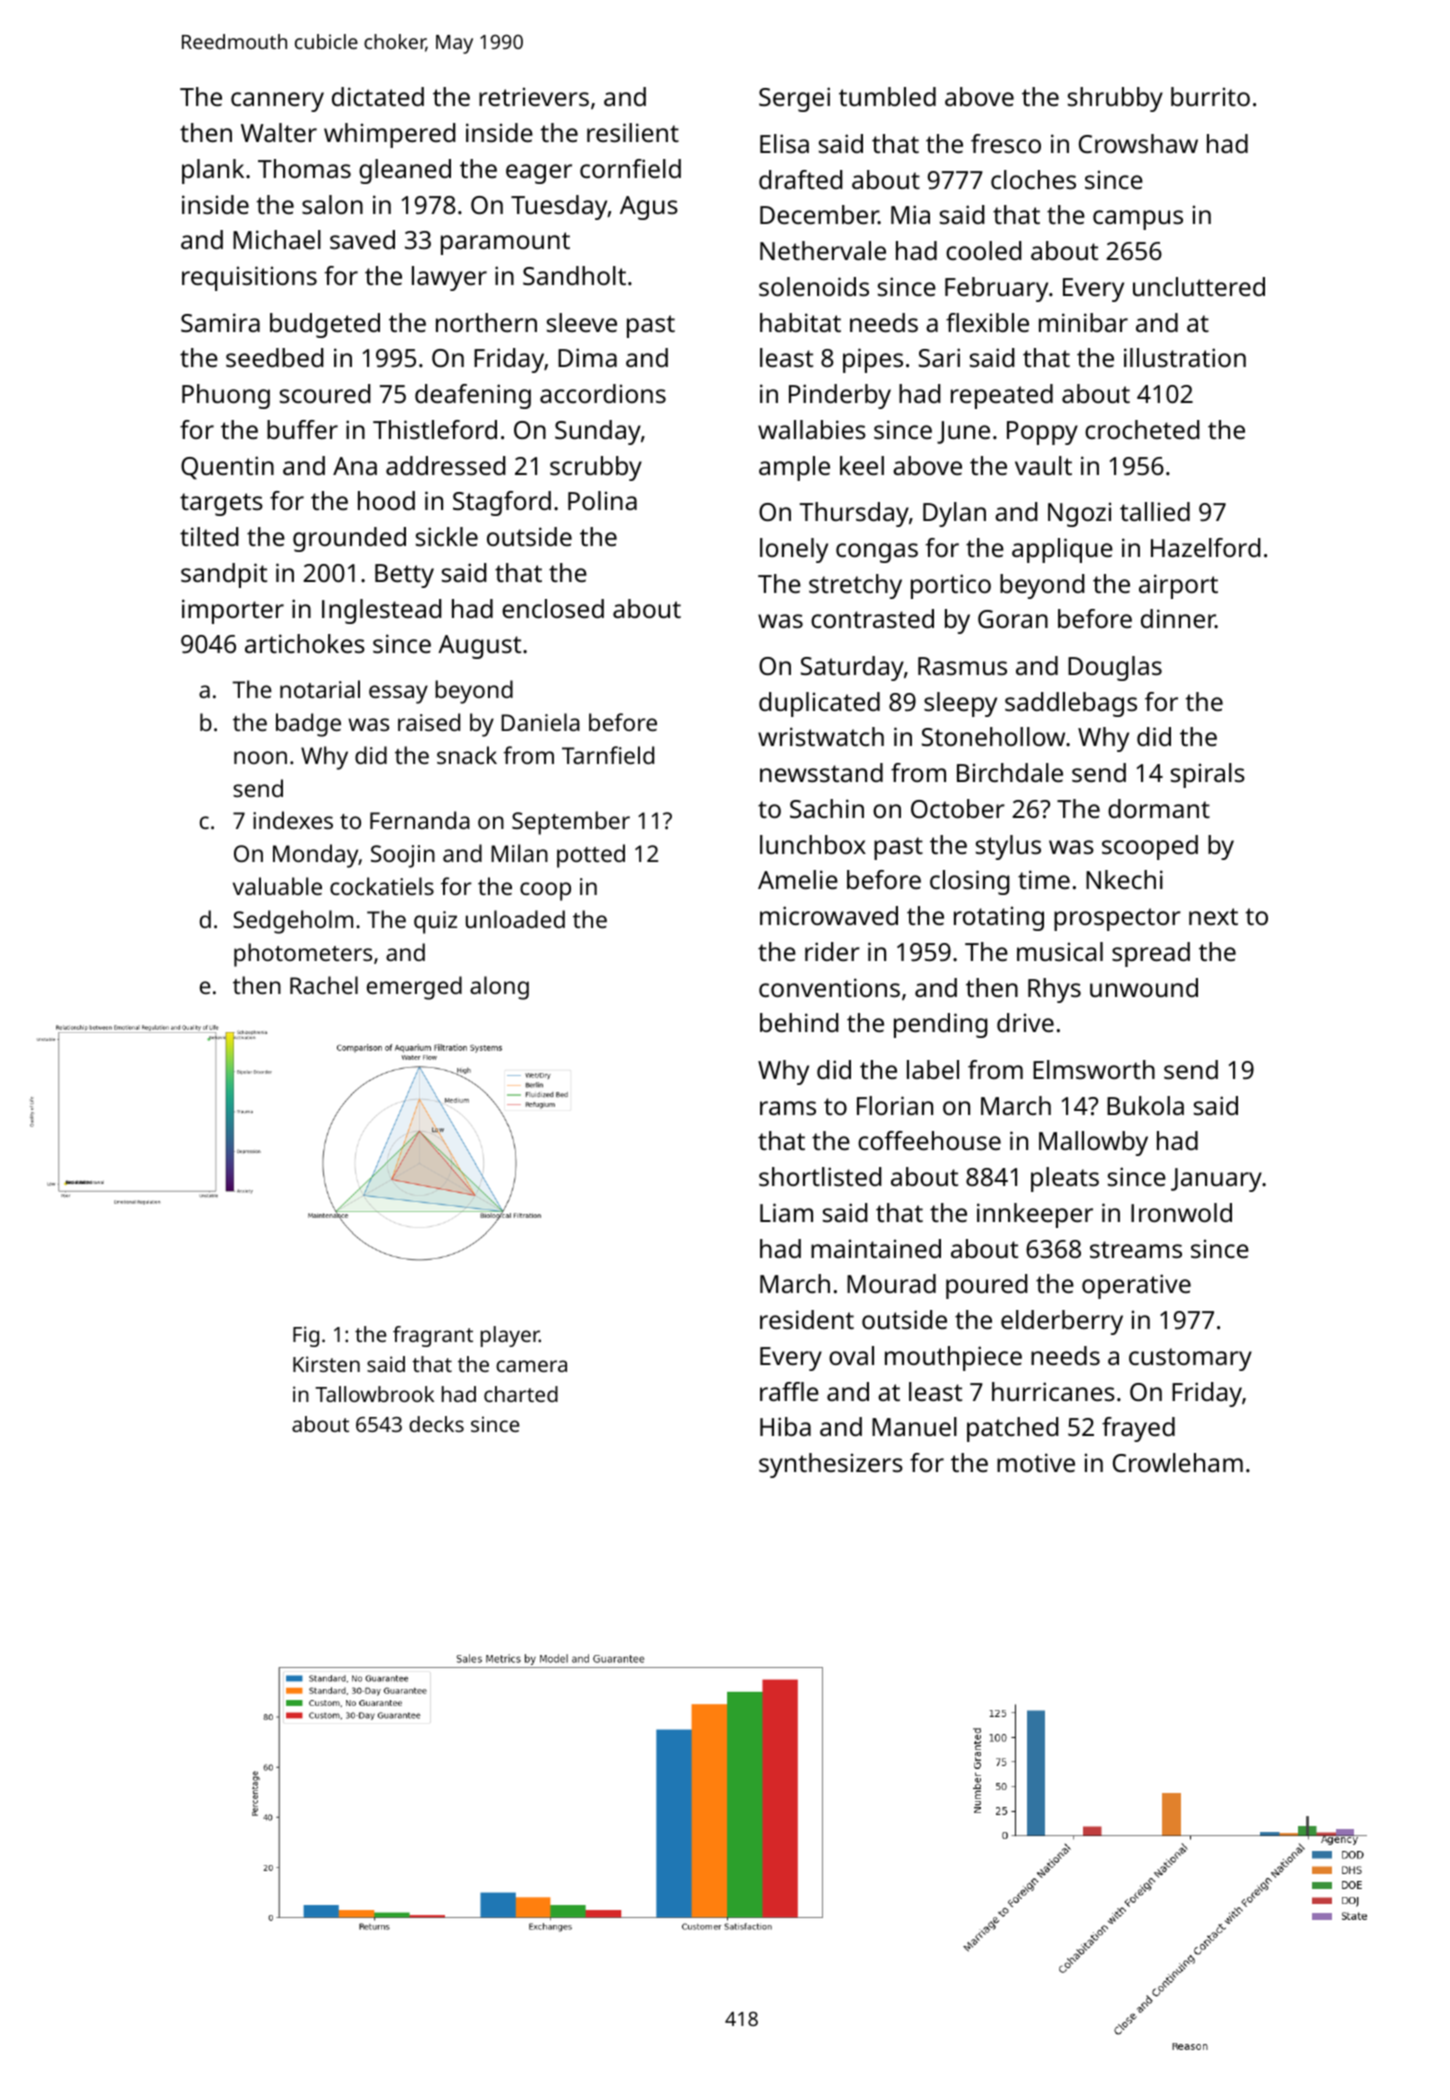  I want to click on innkeeper, so click(1035, 1215).
